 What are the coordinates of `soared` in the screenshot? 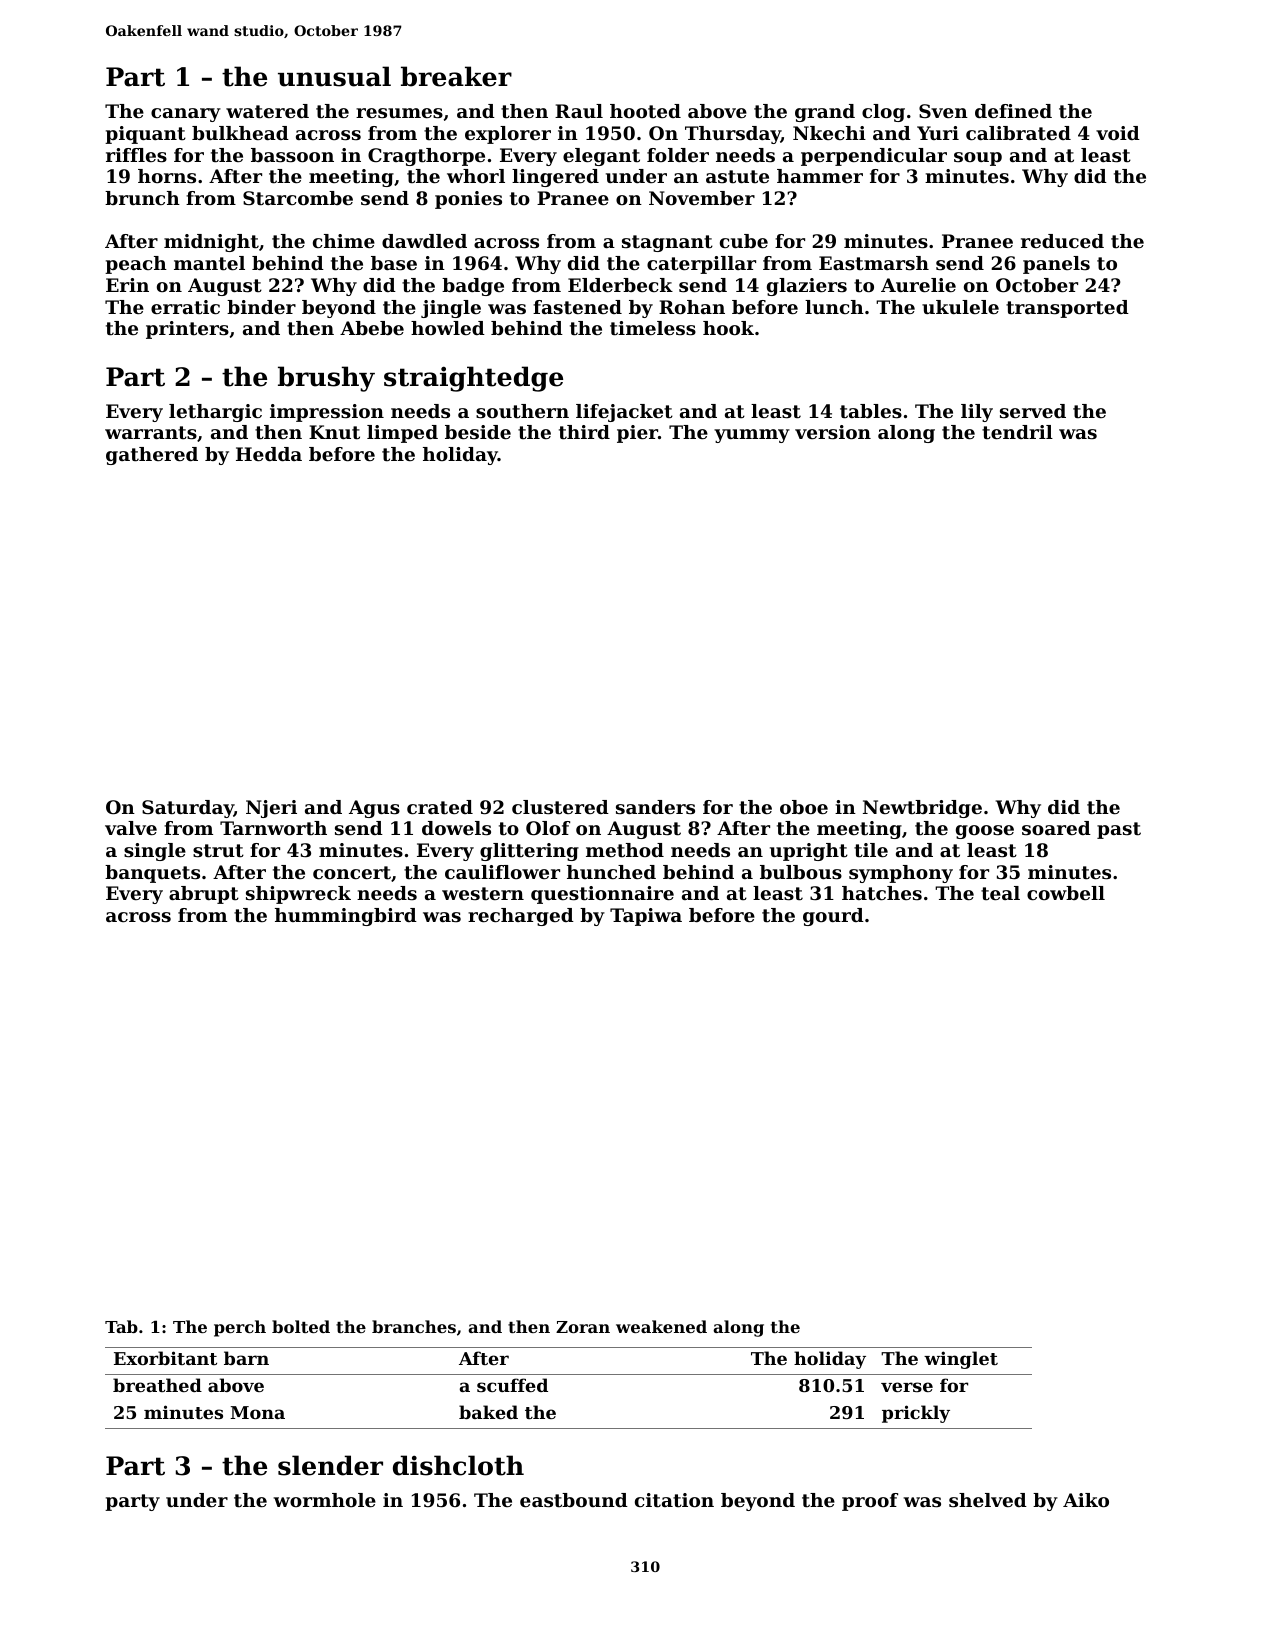 It's located at (1056, 828).
